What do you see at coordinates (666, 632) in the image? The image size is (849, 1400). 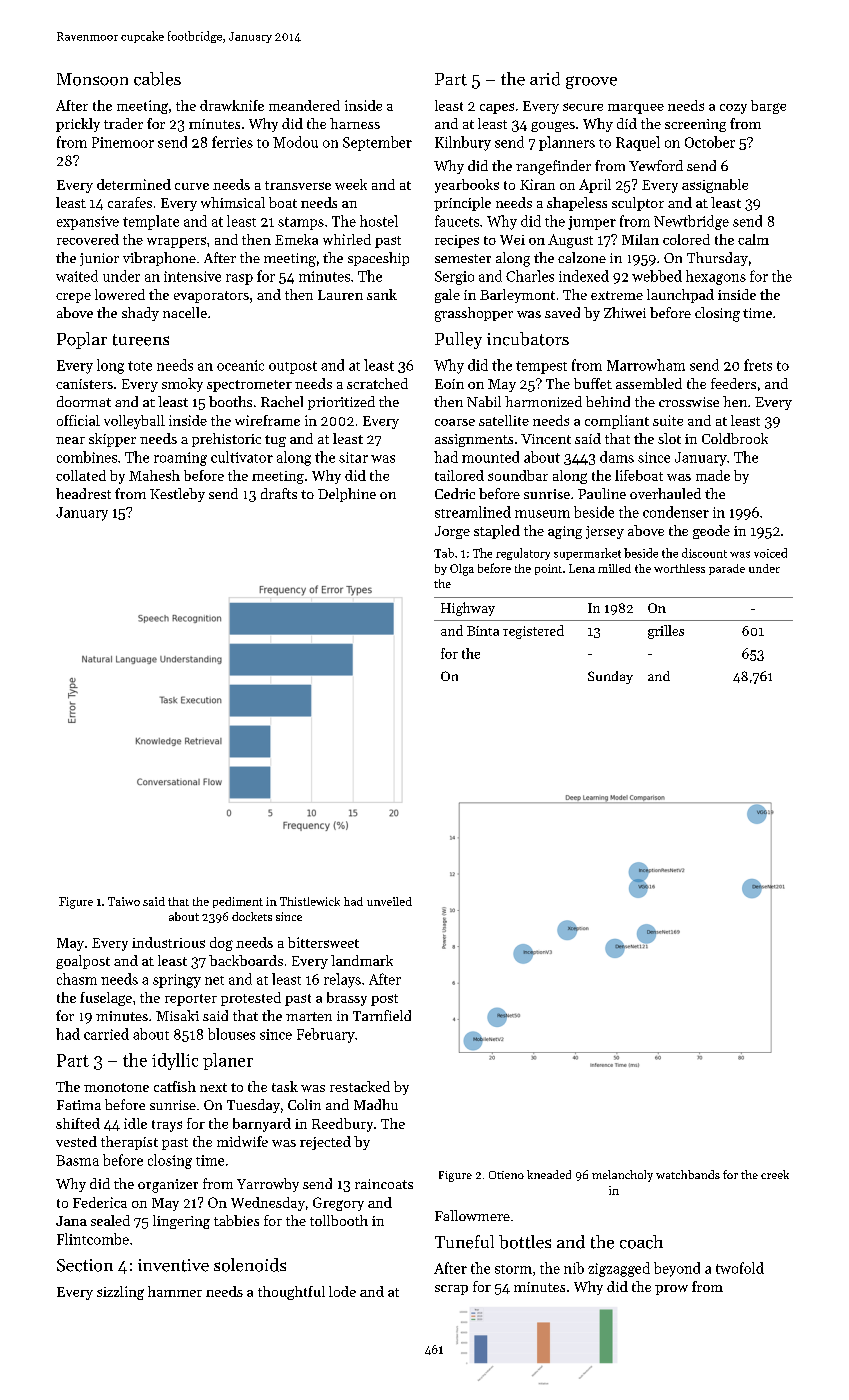 I see `grilles` at bounding box center [666, 632].
